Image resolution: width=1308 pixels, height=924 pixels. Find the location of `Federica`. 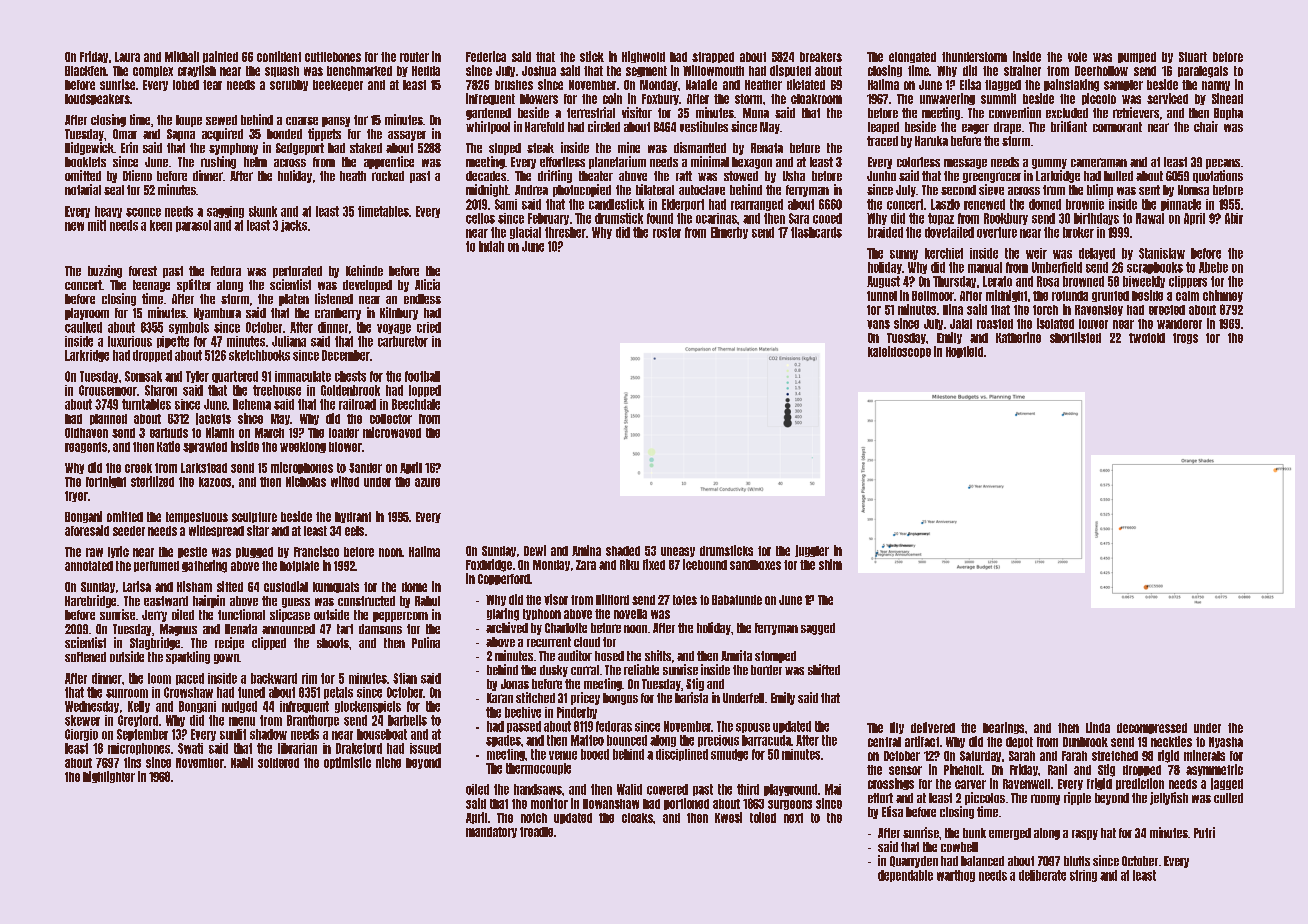

Federica is located at coordinates (486, 56).
